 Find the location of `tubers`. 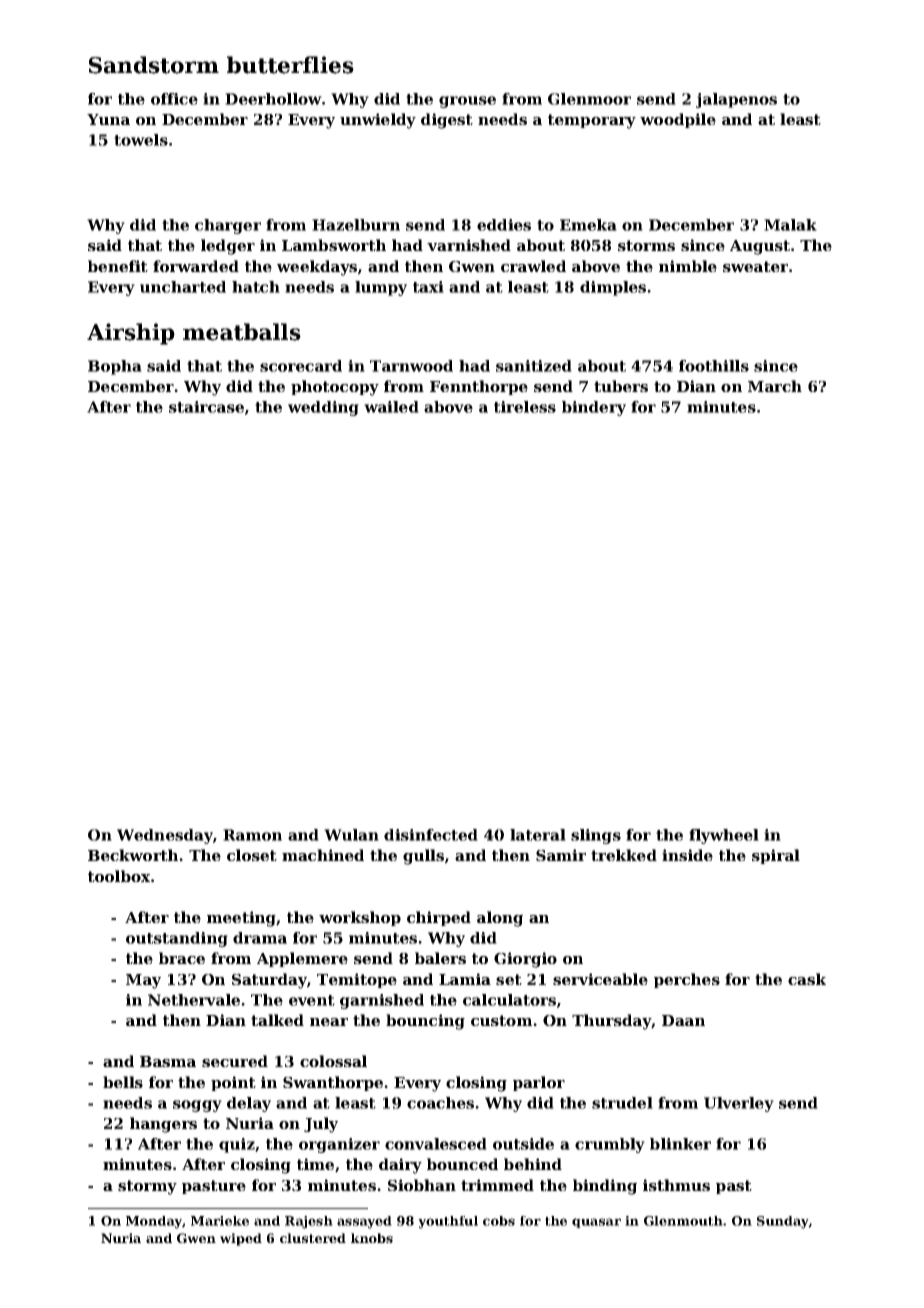

tubers is located at coordinates (621, 386).
